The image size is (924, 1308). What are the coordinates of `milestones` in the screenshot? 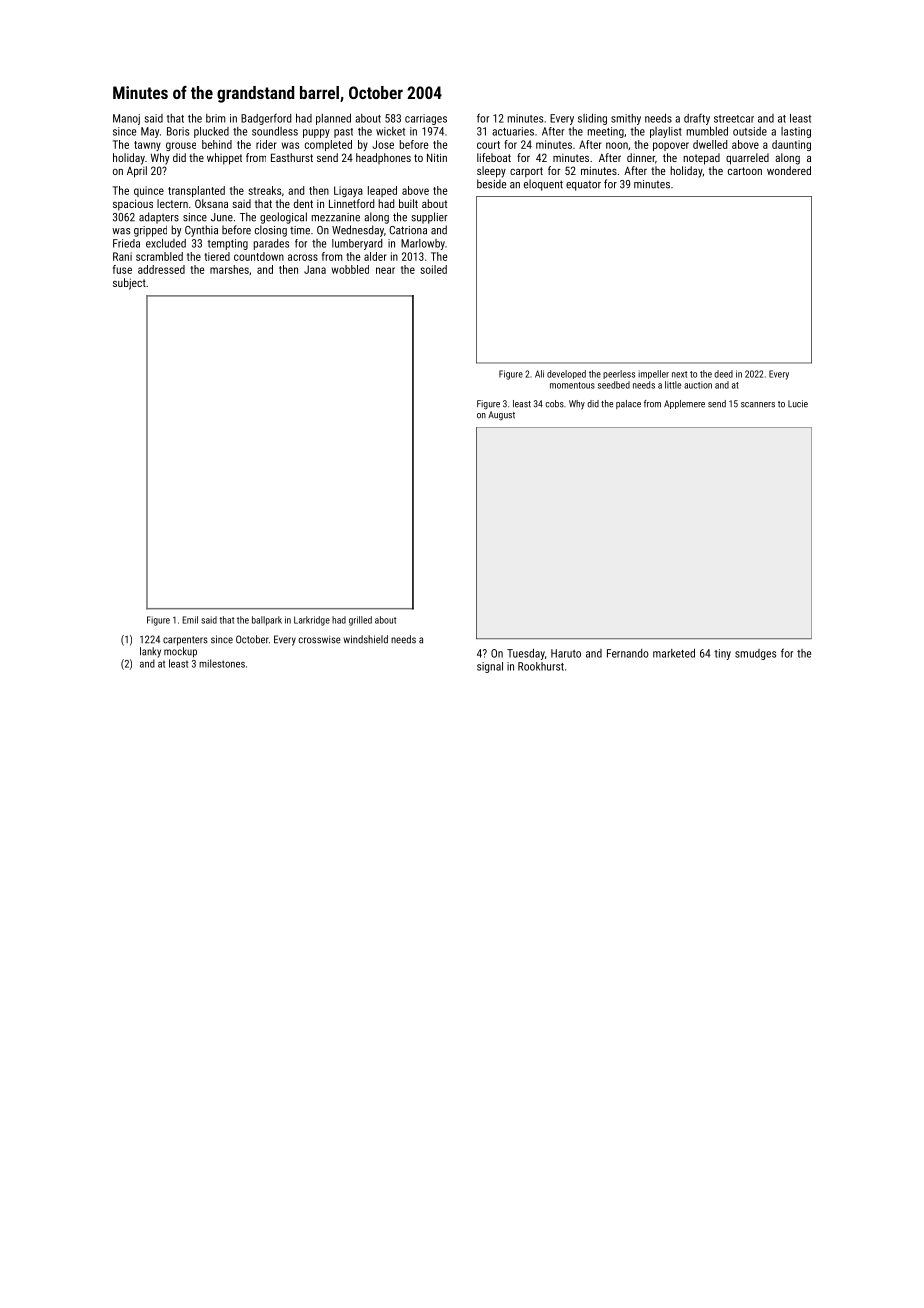 It's located at (222, 663).
